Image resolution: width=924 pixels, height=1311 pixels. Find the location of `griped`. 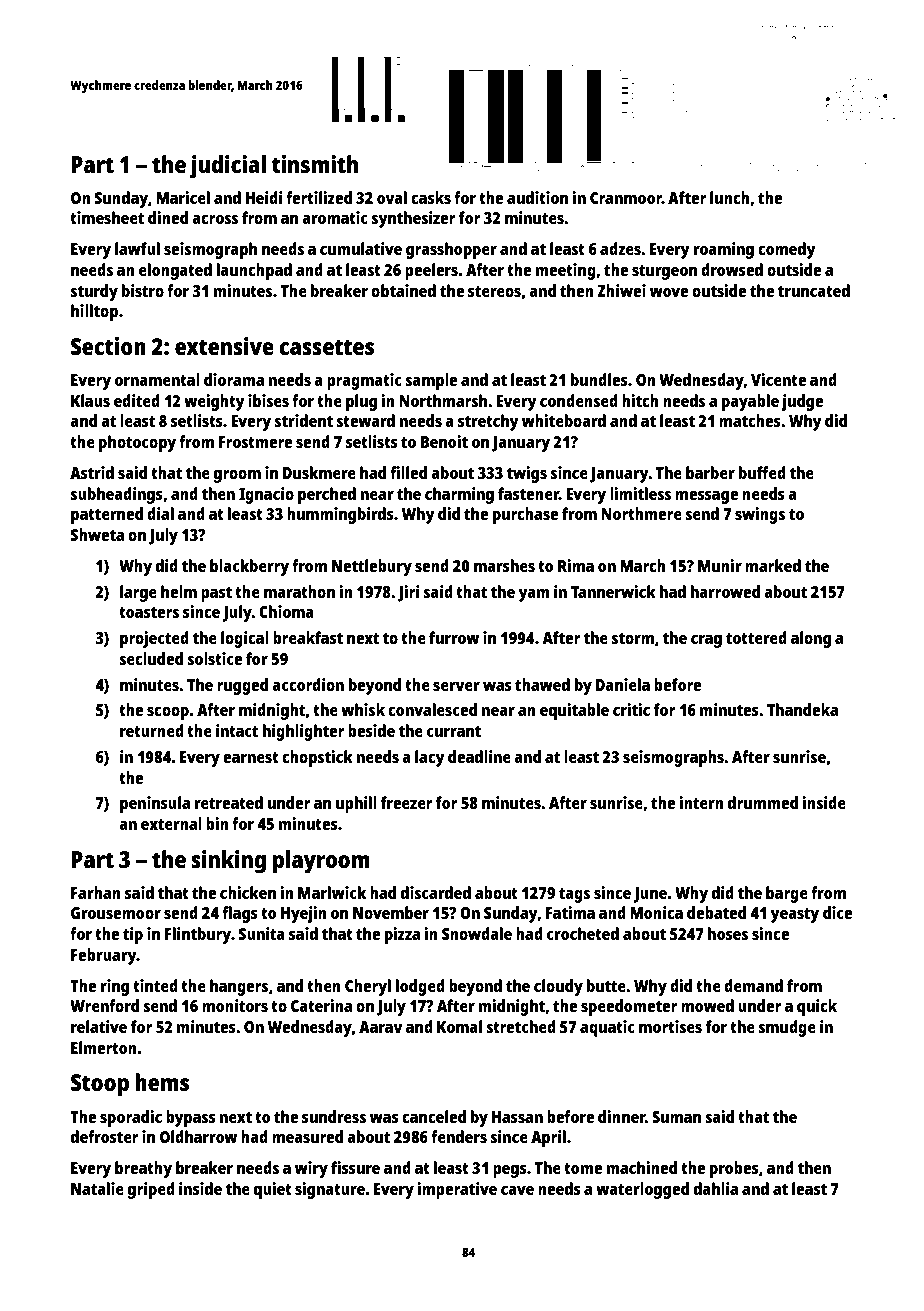

griped is located at coordinates (151, 1190).
